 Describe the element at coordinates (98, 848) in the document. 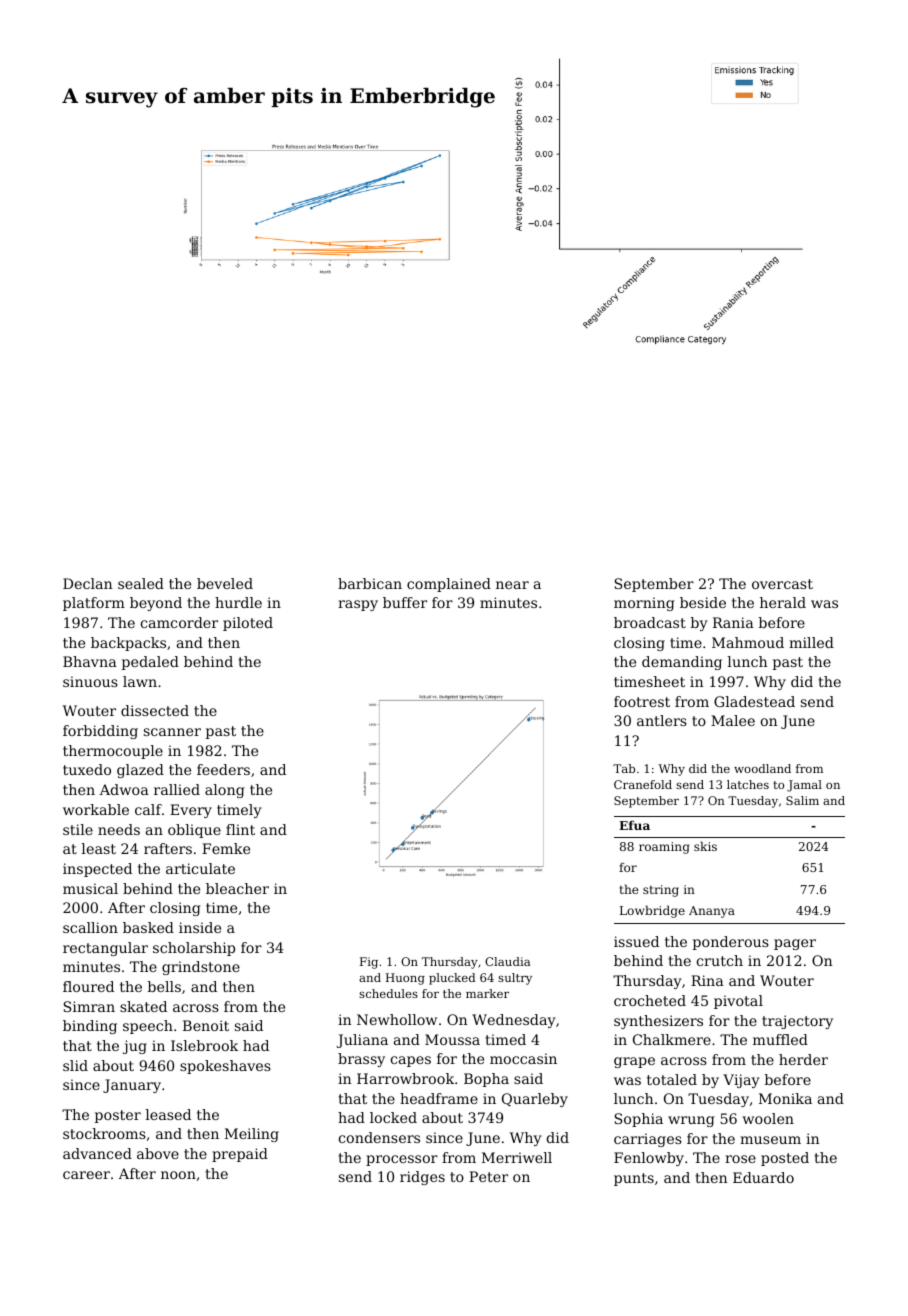

I see `least` at that location.
